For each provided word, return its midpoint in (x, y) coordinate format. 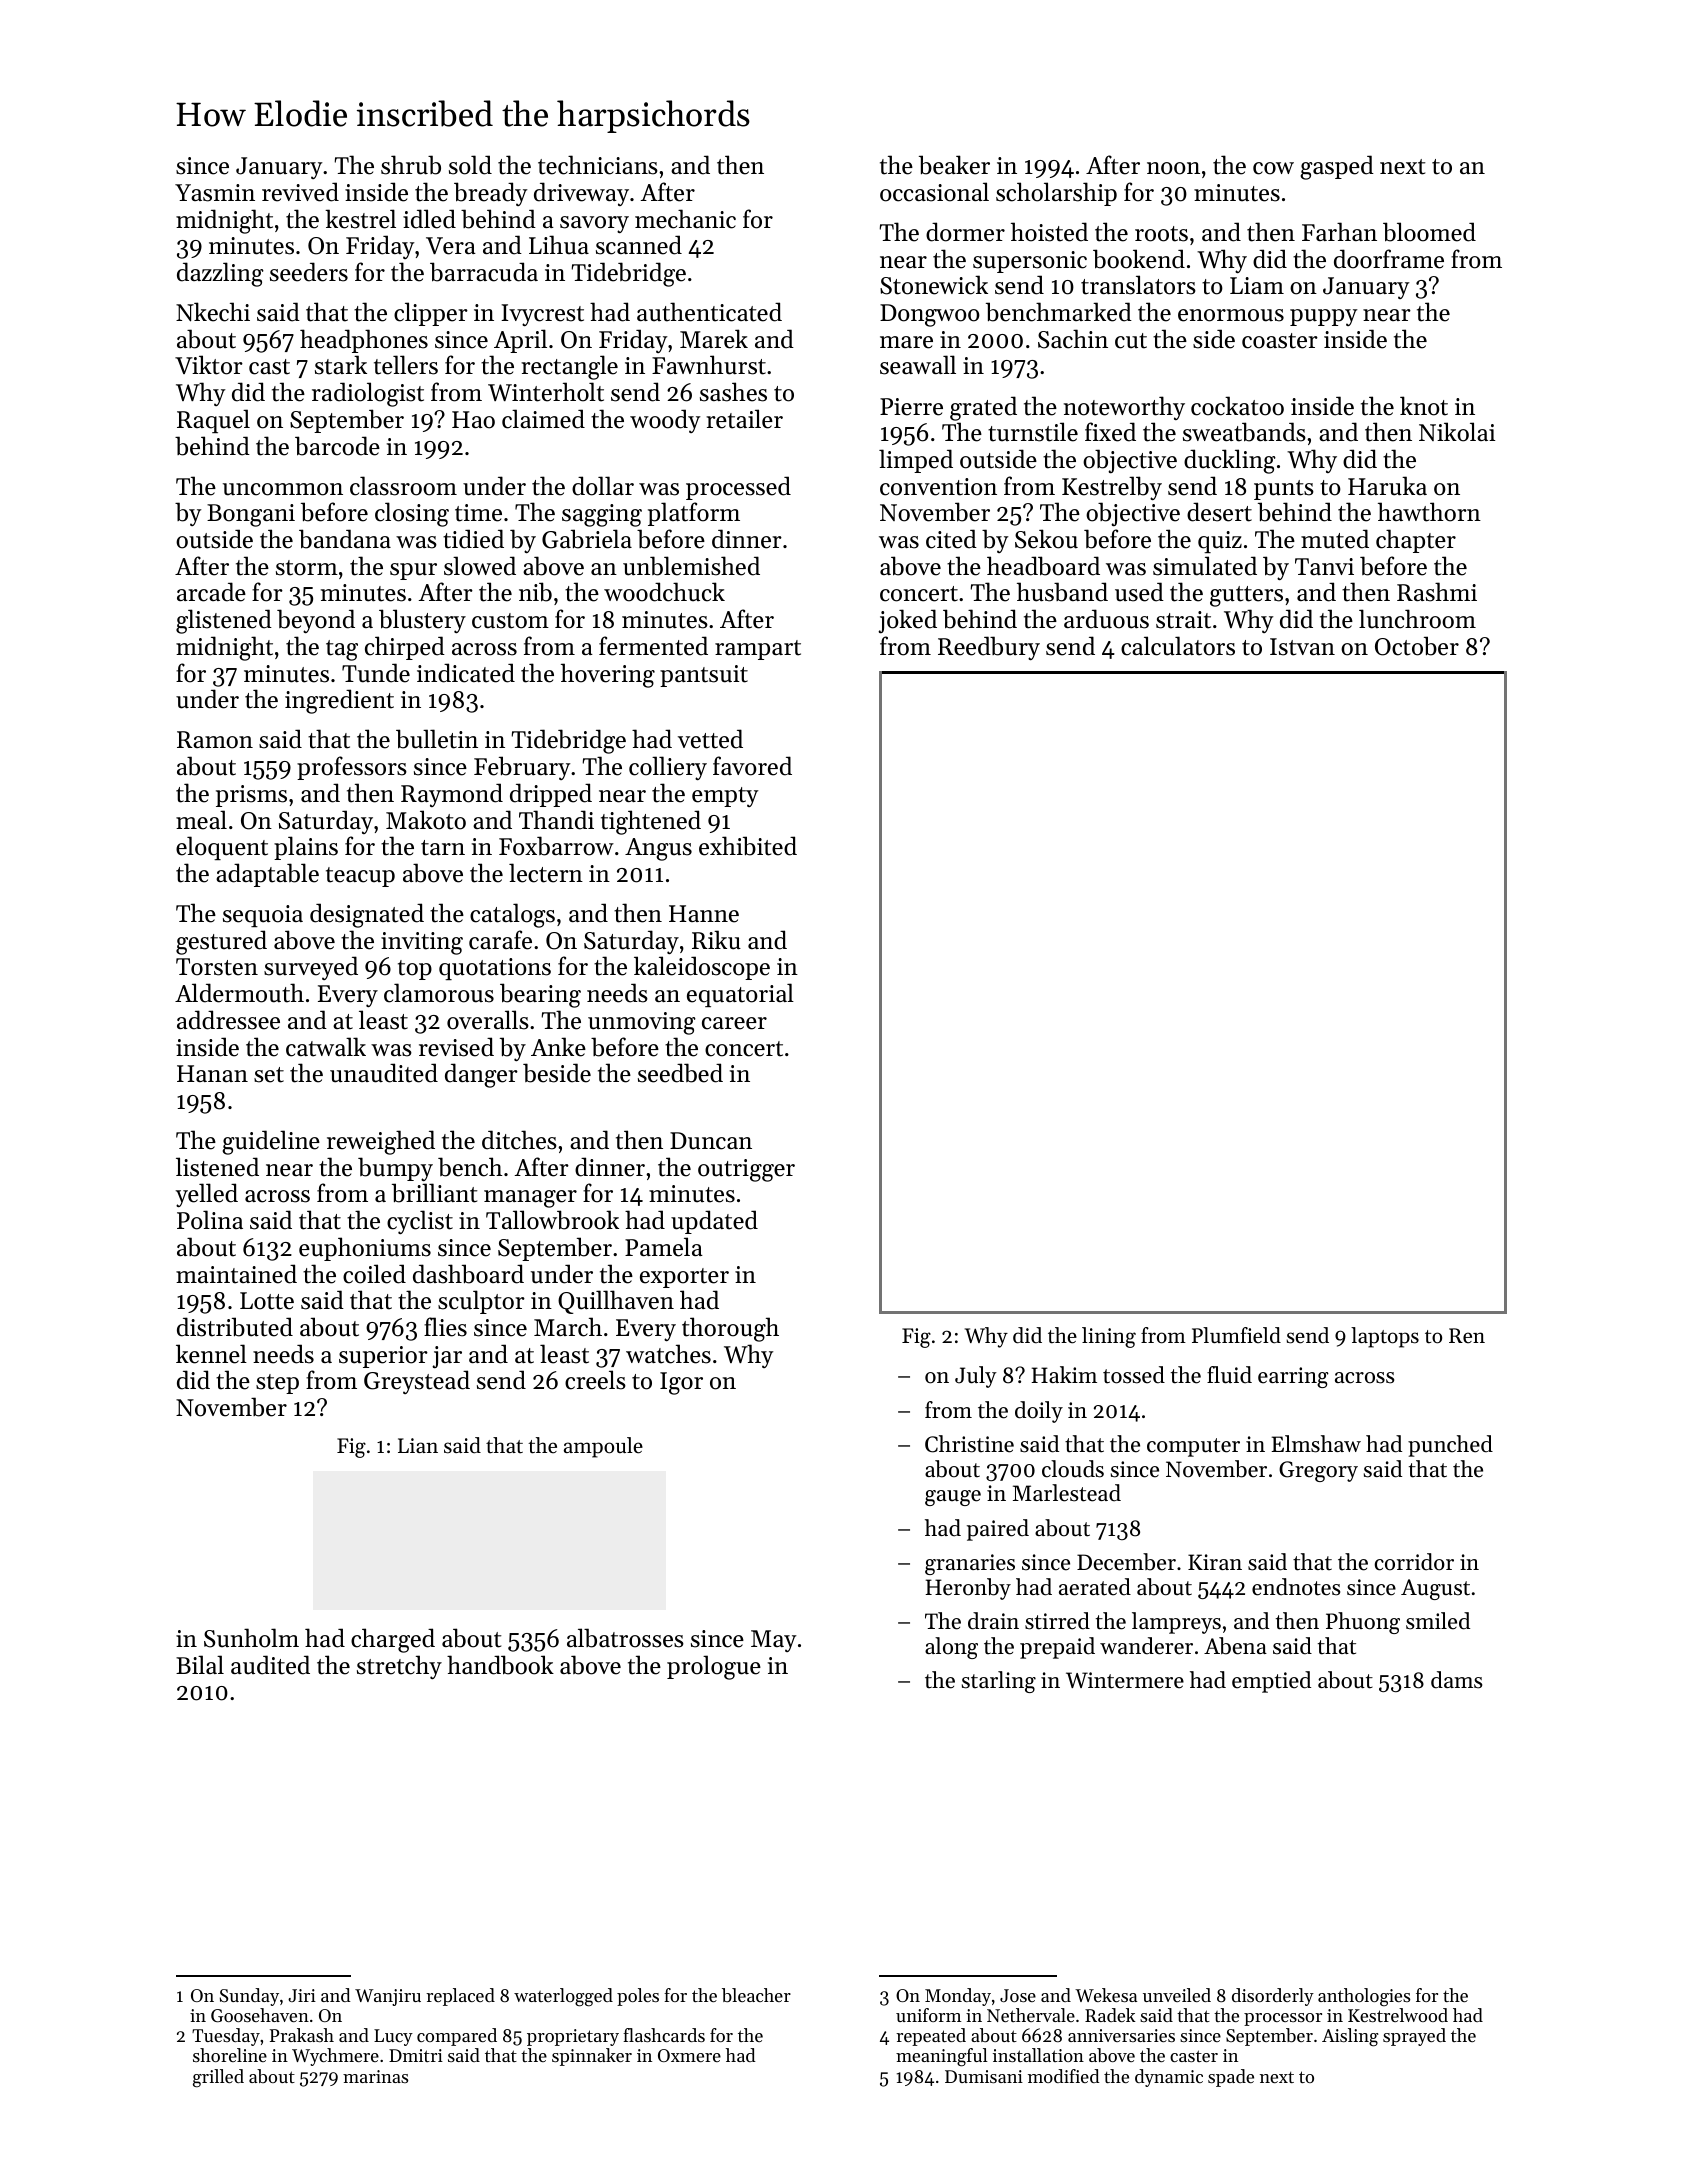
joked (907, 621)
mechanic (685, 219)
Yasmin (215, 193)
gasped (1337, 167)
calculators (1178, 646)
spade (1231, 2078)
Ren (1467, 1336)
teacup (360, 877)
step (277, 1384)
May (774, 1641)
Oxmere (689, 2055)
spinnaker (592, 2057)
